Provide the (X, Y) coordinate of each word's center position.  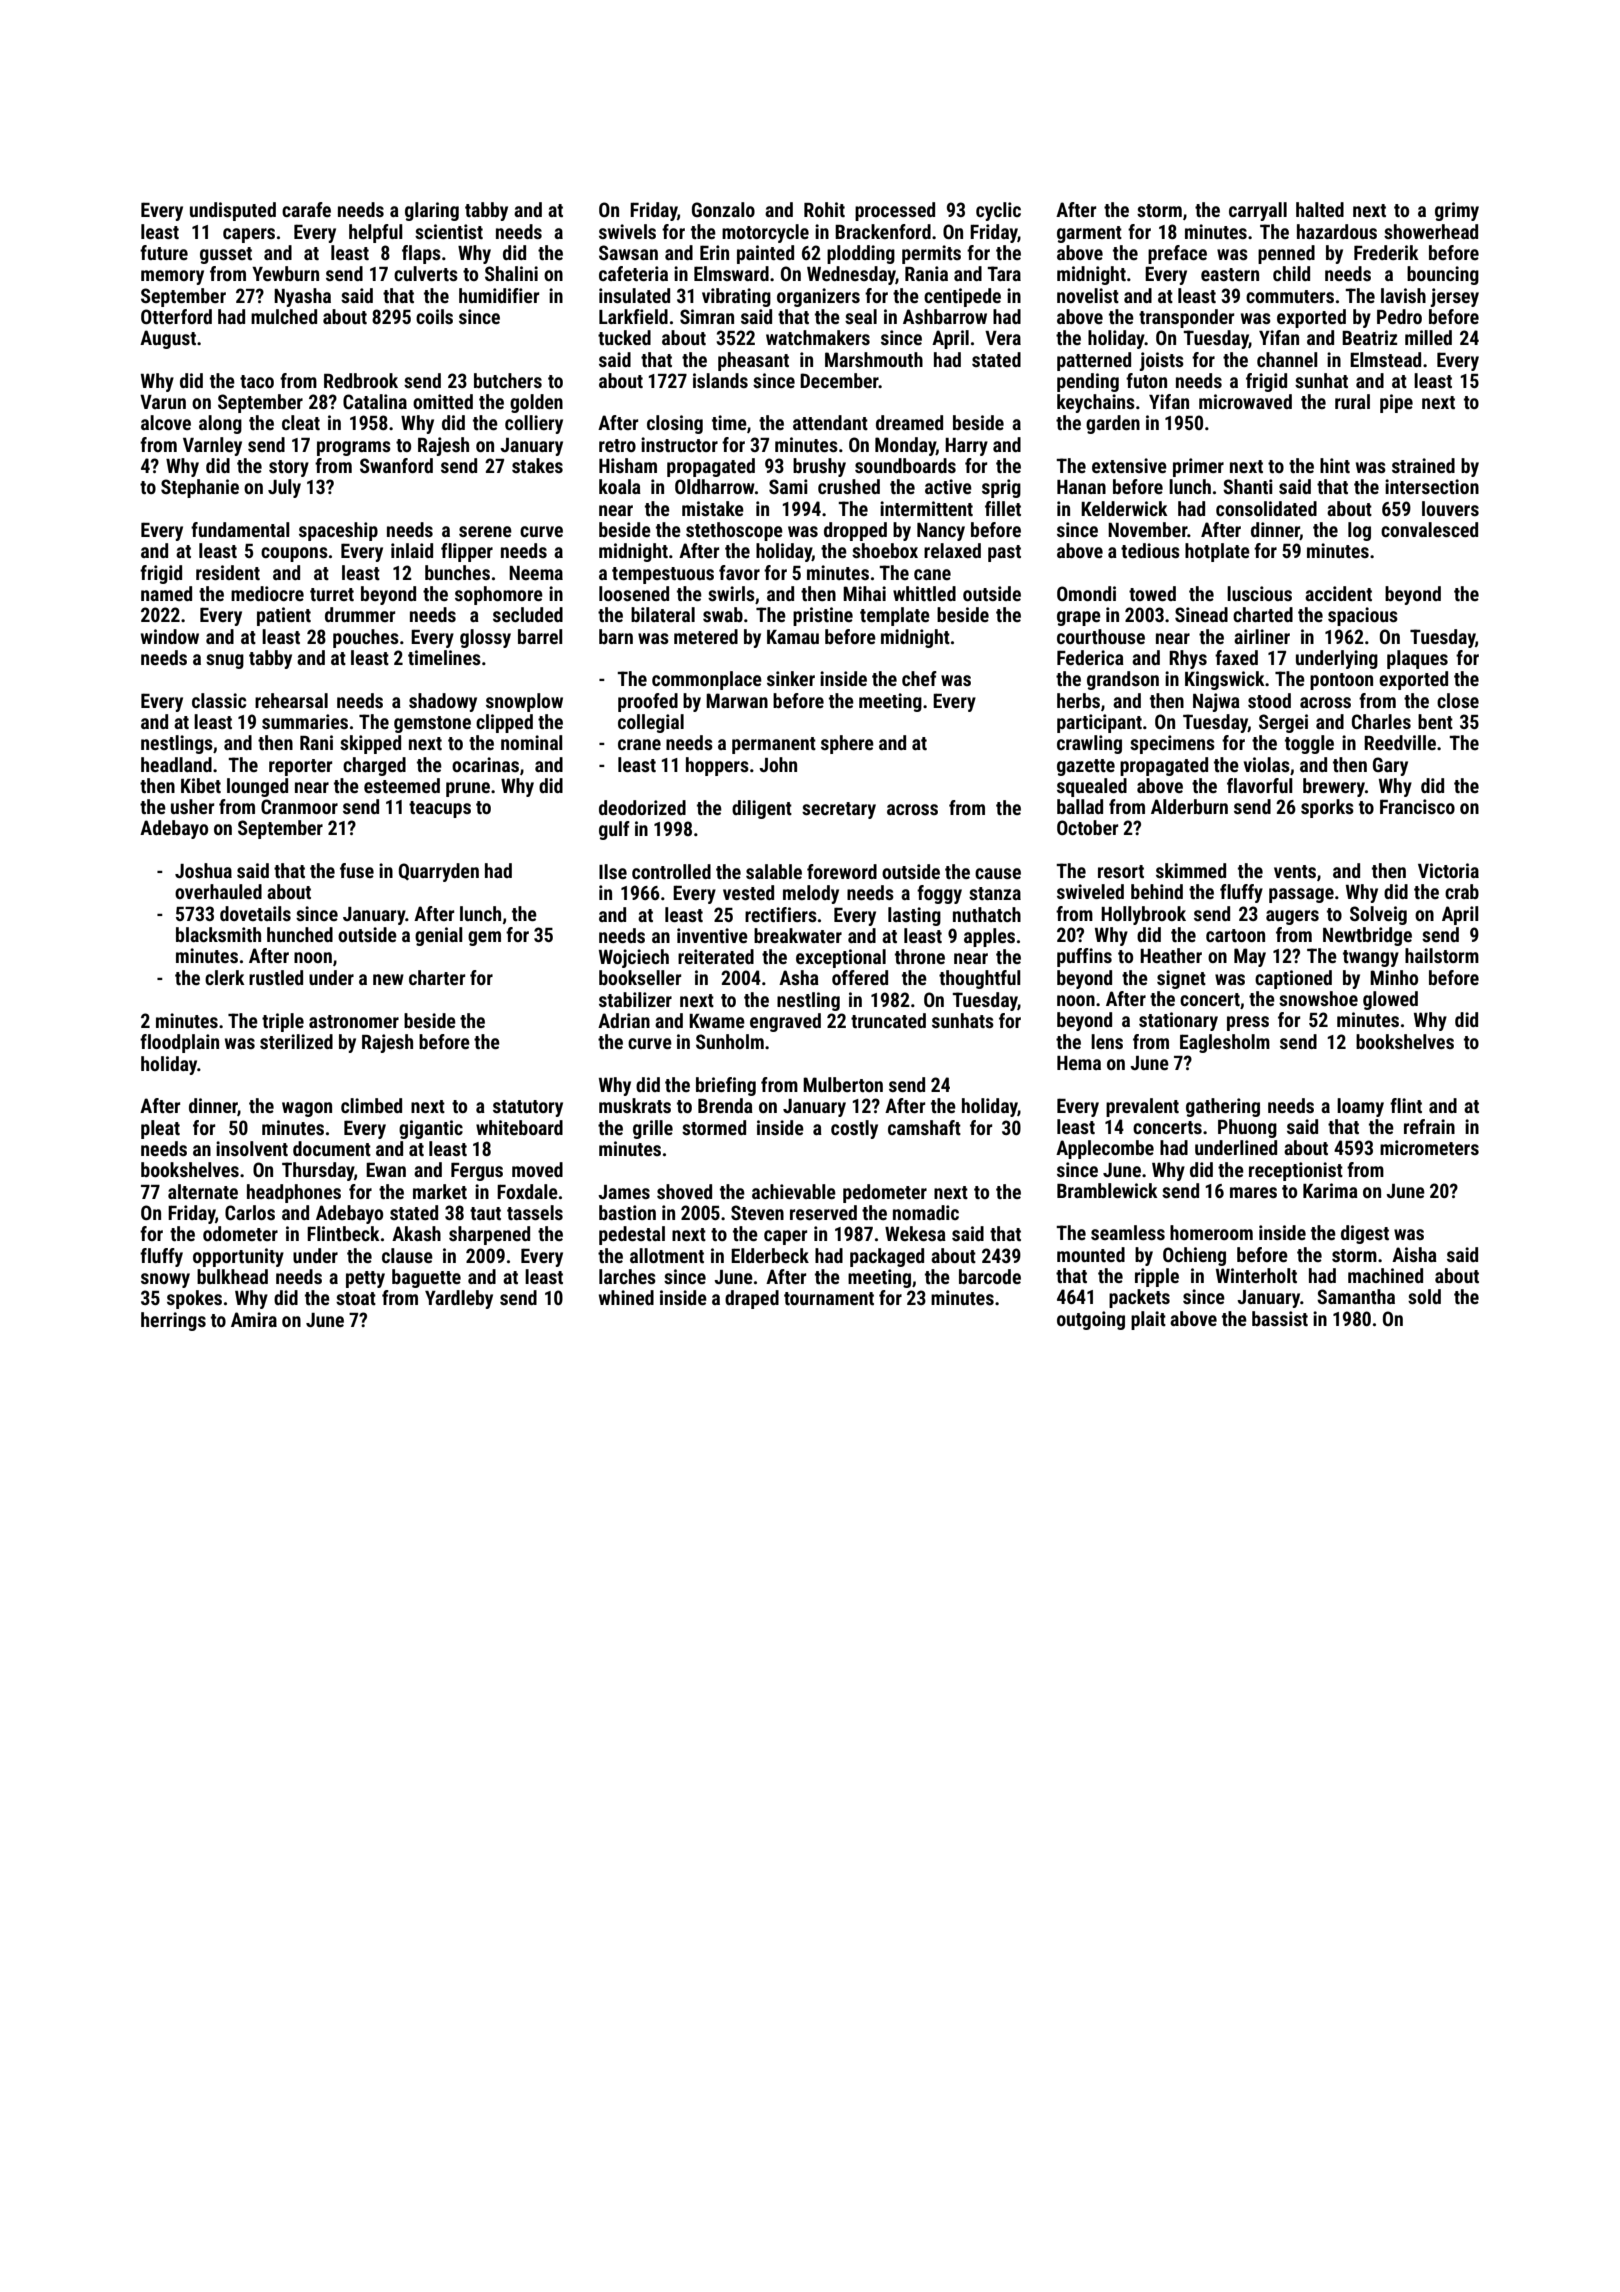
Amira (254, 1319)
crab (1462, 891)
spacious (1363, 616)
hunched (300, 934)
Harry (966, 447)
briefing (726, 1086)
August (168, 339)
